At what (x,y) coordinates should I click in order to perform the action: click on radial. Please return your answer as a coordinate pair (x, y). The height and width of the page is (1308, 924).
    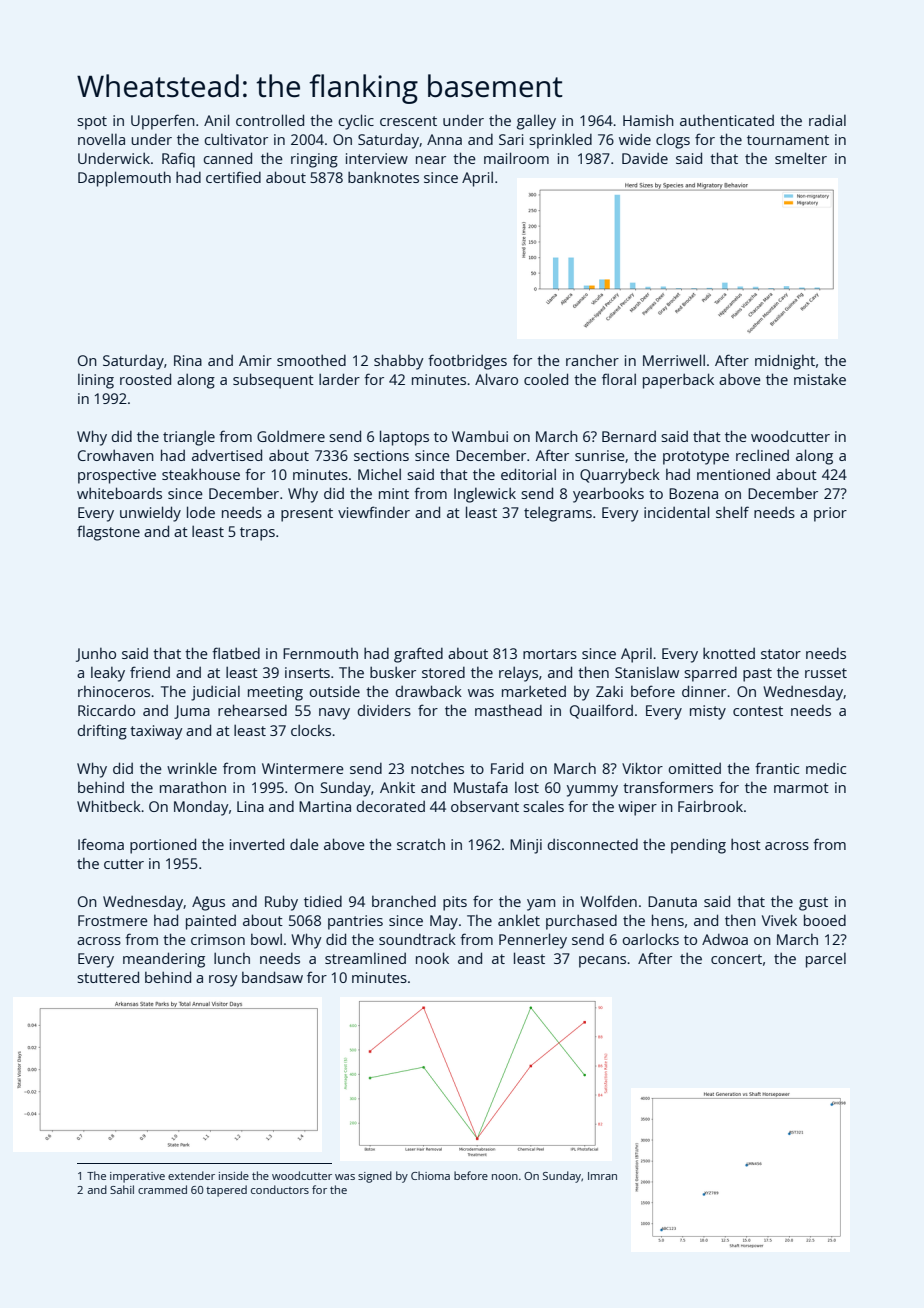
    Looking at the image, I should click on (827, 120).
